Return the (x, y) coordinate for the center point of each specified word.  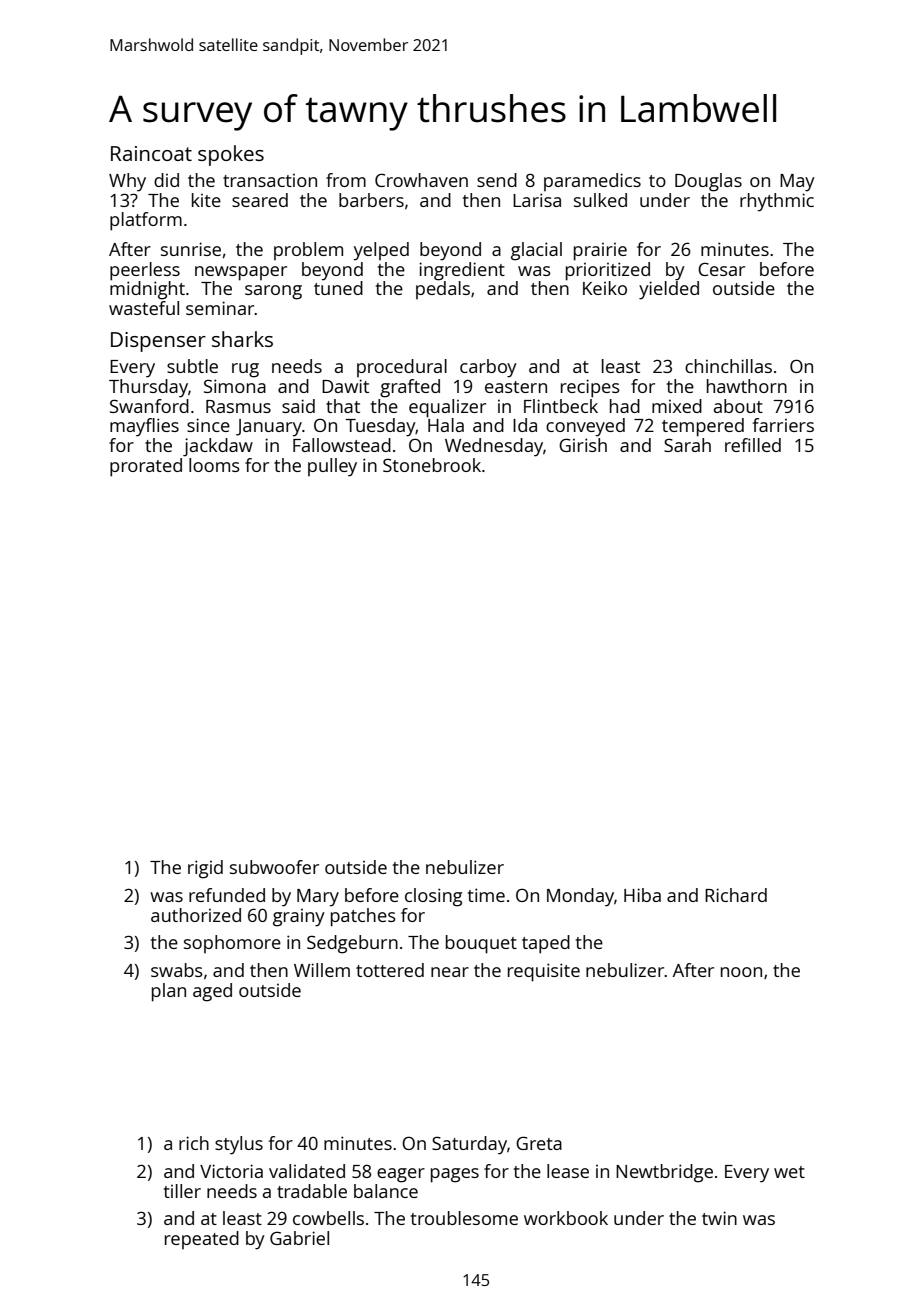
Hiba (642, 895)
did (166, 180)
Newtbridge (664, 1173)
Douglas (708, 182)
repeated (202, 1240)
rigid (205, 869)
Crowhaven (421, 180)
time (486, 895)
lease (568, 1171)
